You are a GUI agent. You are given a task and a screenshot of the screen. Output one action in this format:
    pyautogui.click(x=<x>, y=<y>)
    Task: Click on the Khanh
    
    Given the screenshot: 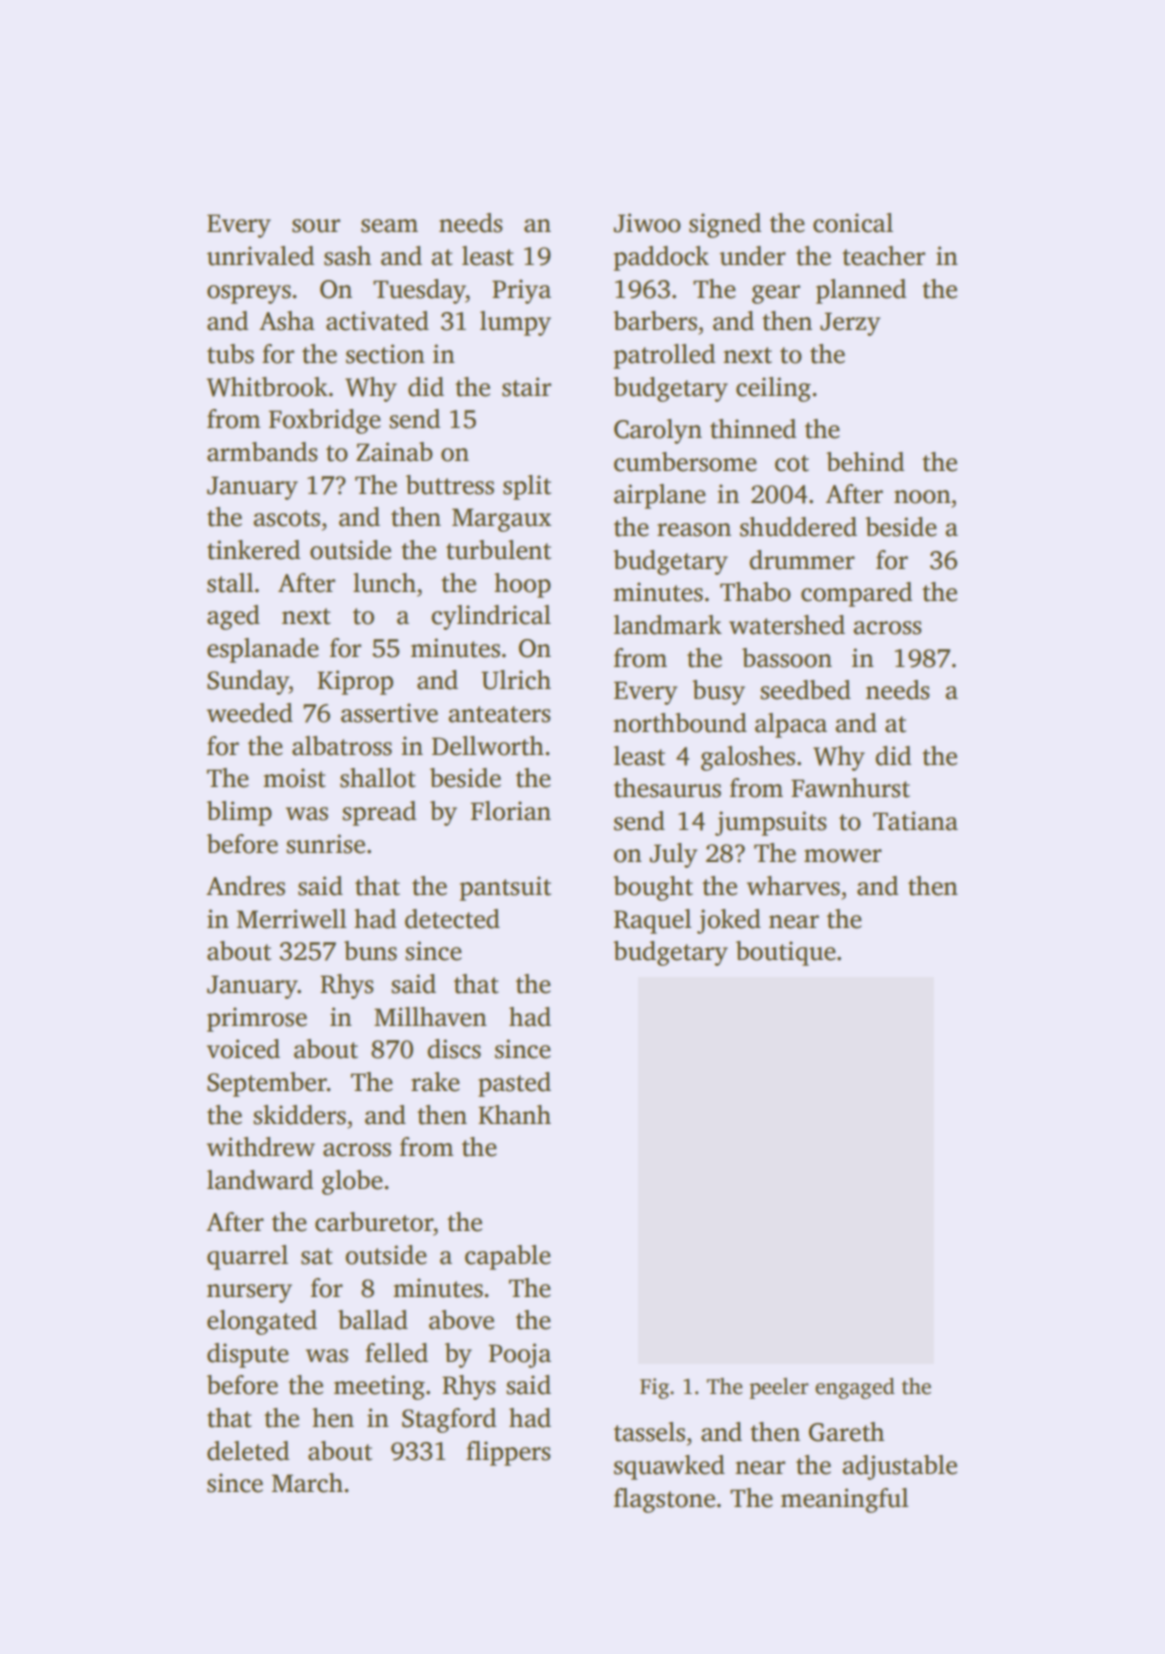 What is the action you would take?
    pyautogui.click(x=514, y=1115)
